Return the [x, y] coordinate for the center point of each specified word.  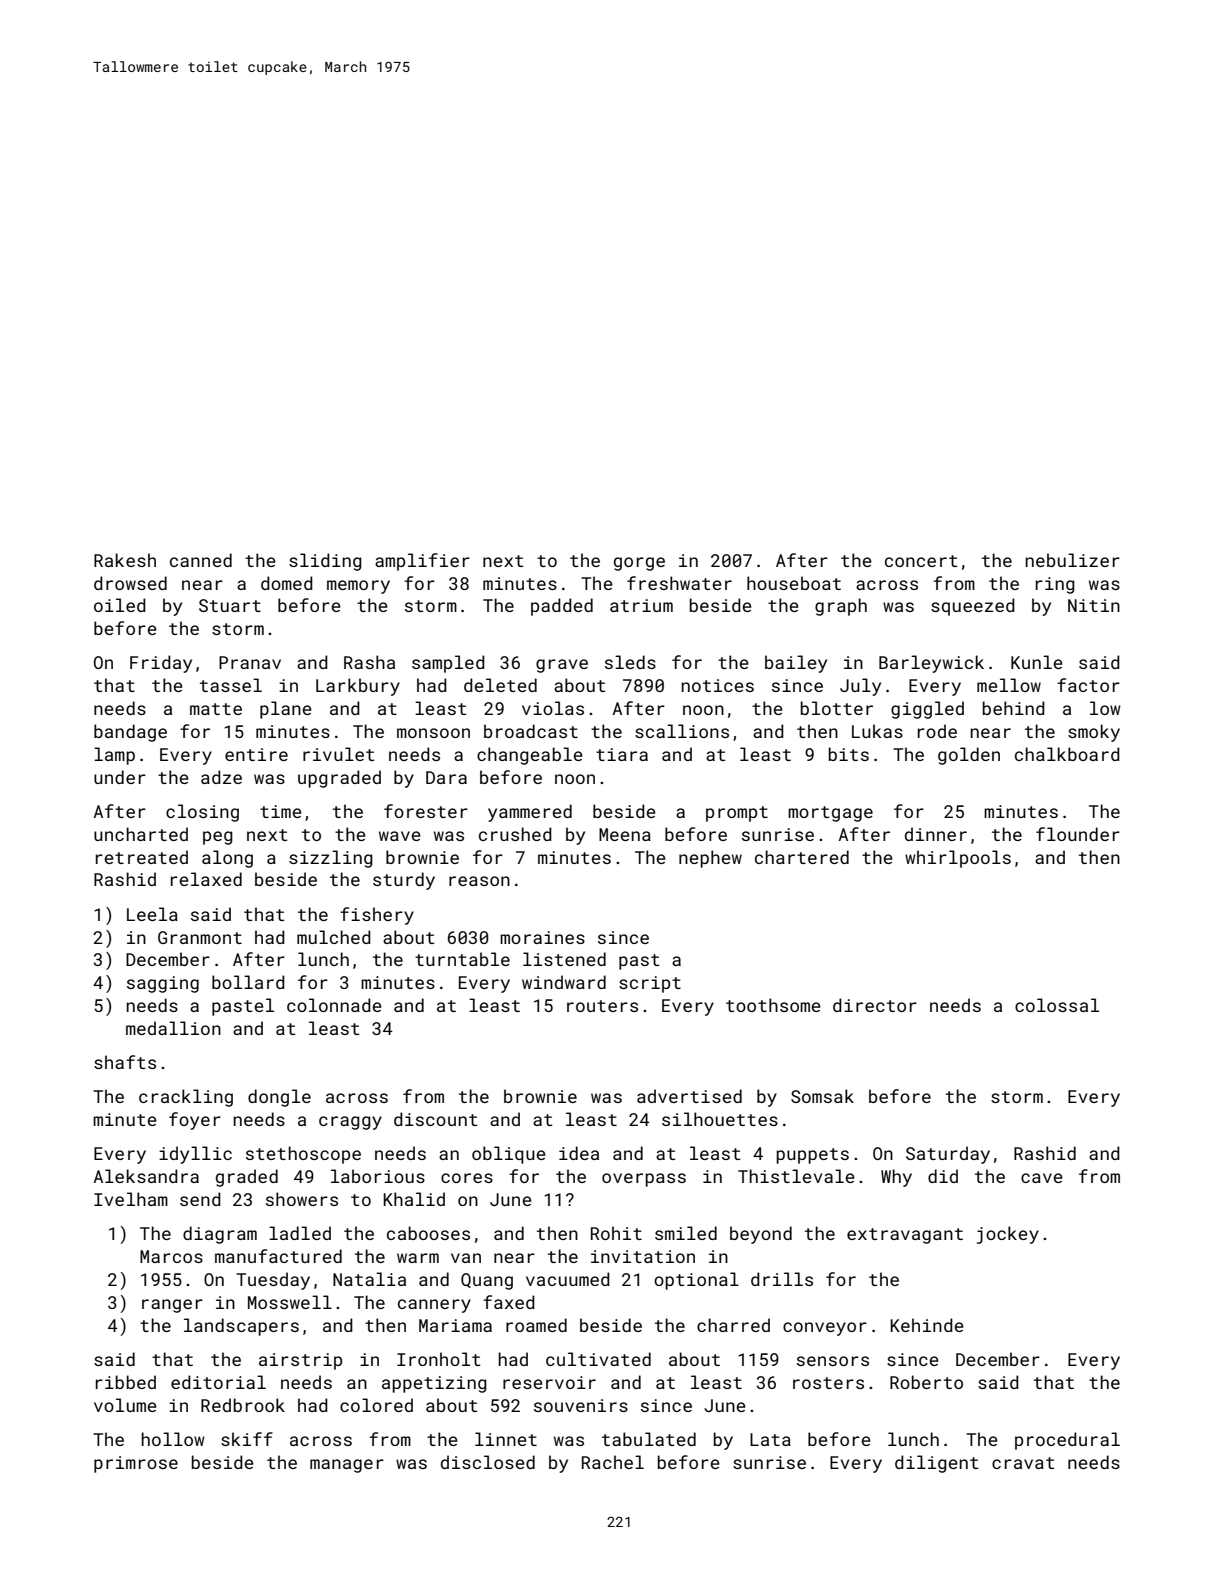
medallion [173, 1028]
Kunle [1037, 662]
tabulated [649, 1439]
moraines [542, 937]
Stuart [230, 605]
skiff [247, 1439]
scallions [682, 731]
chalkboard [1067, 754]
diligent [936, 1464]
